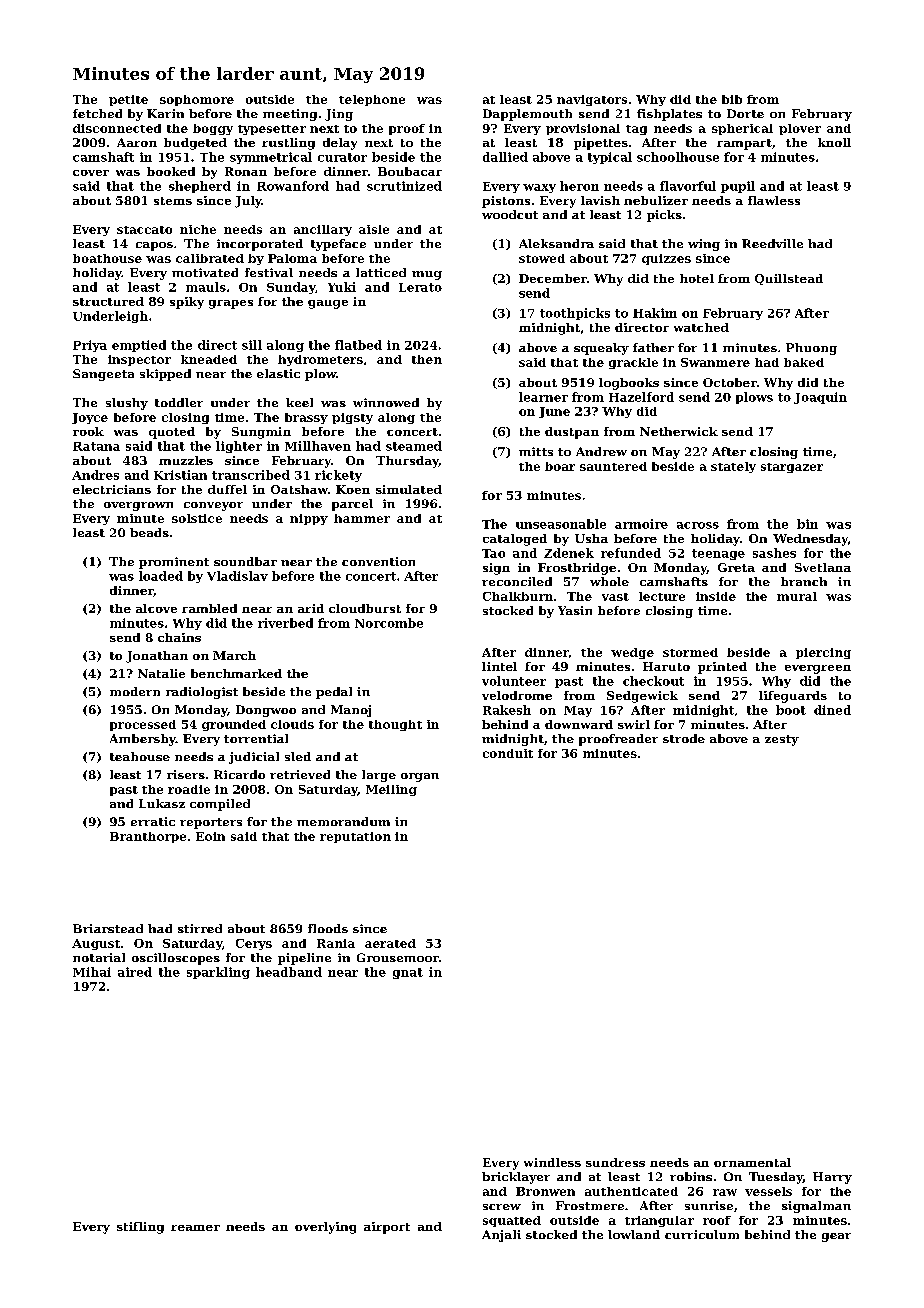 The width and height of the image is (924, 1308). Describe the element at coordinates (408, 973) in the image. I see `gnat` at that location.
